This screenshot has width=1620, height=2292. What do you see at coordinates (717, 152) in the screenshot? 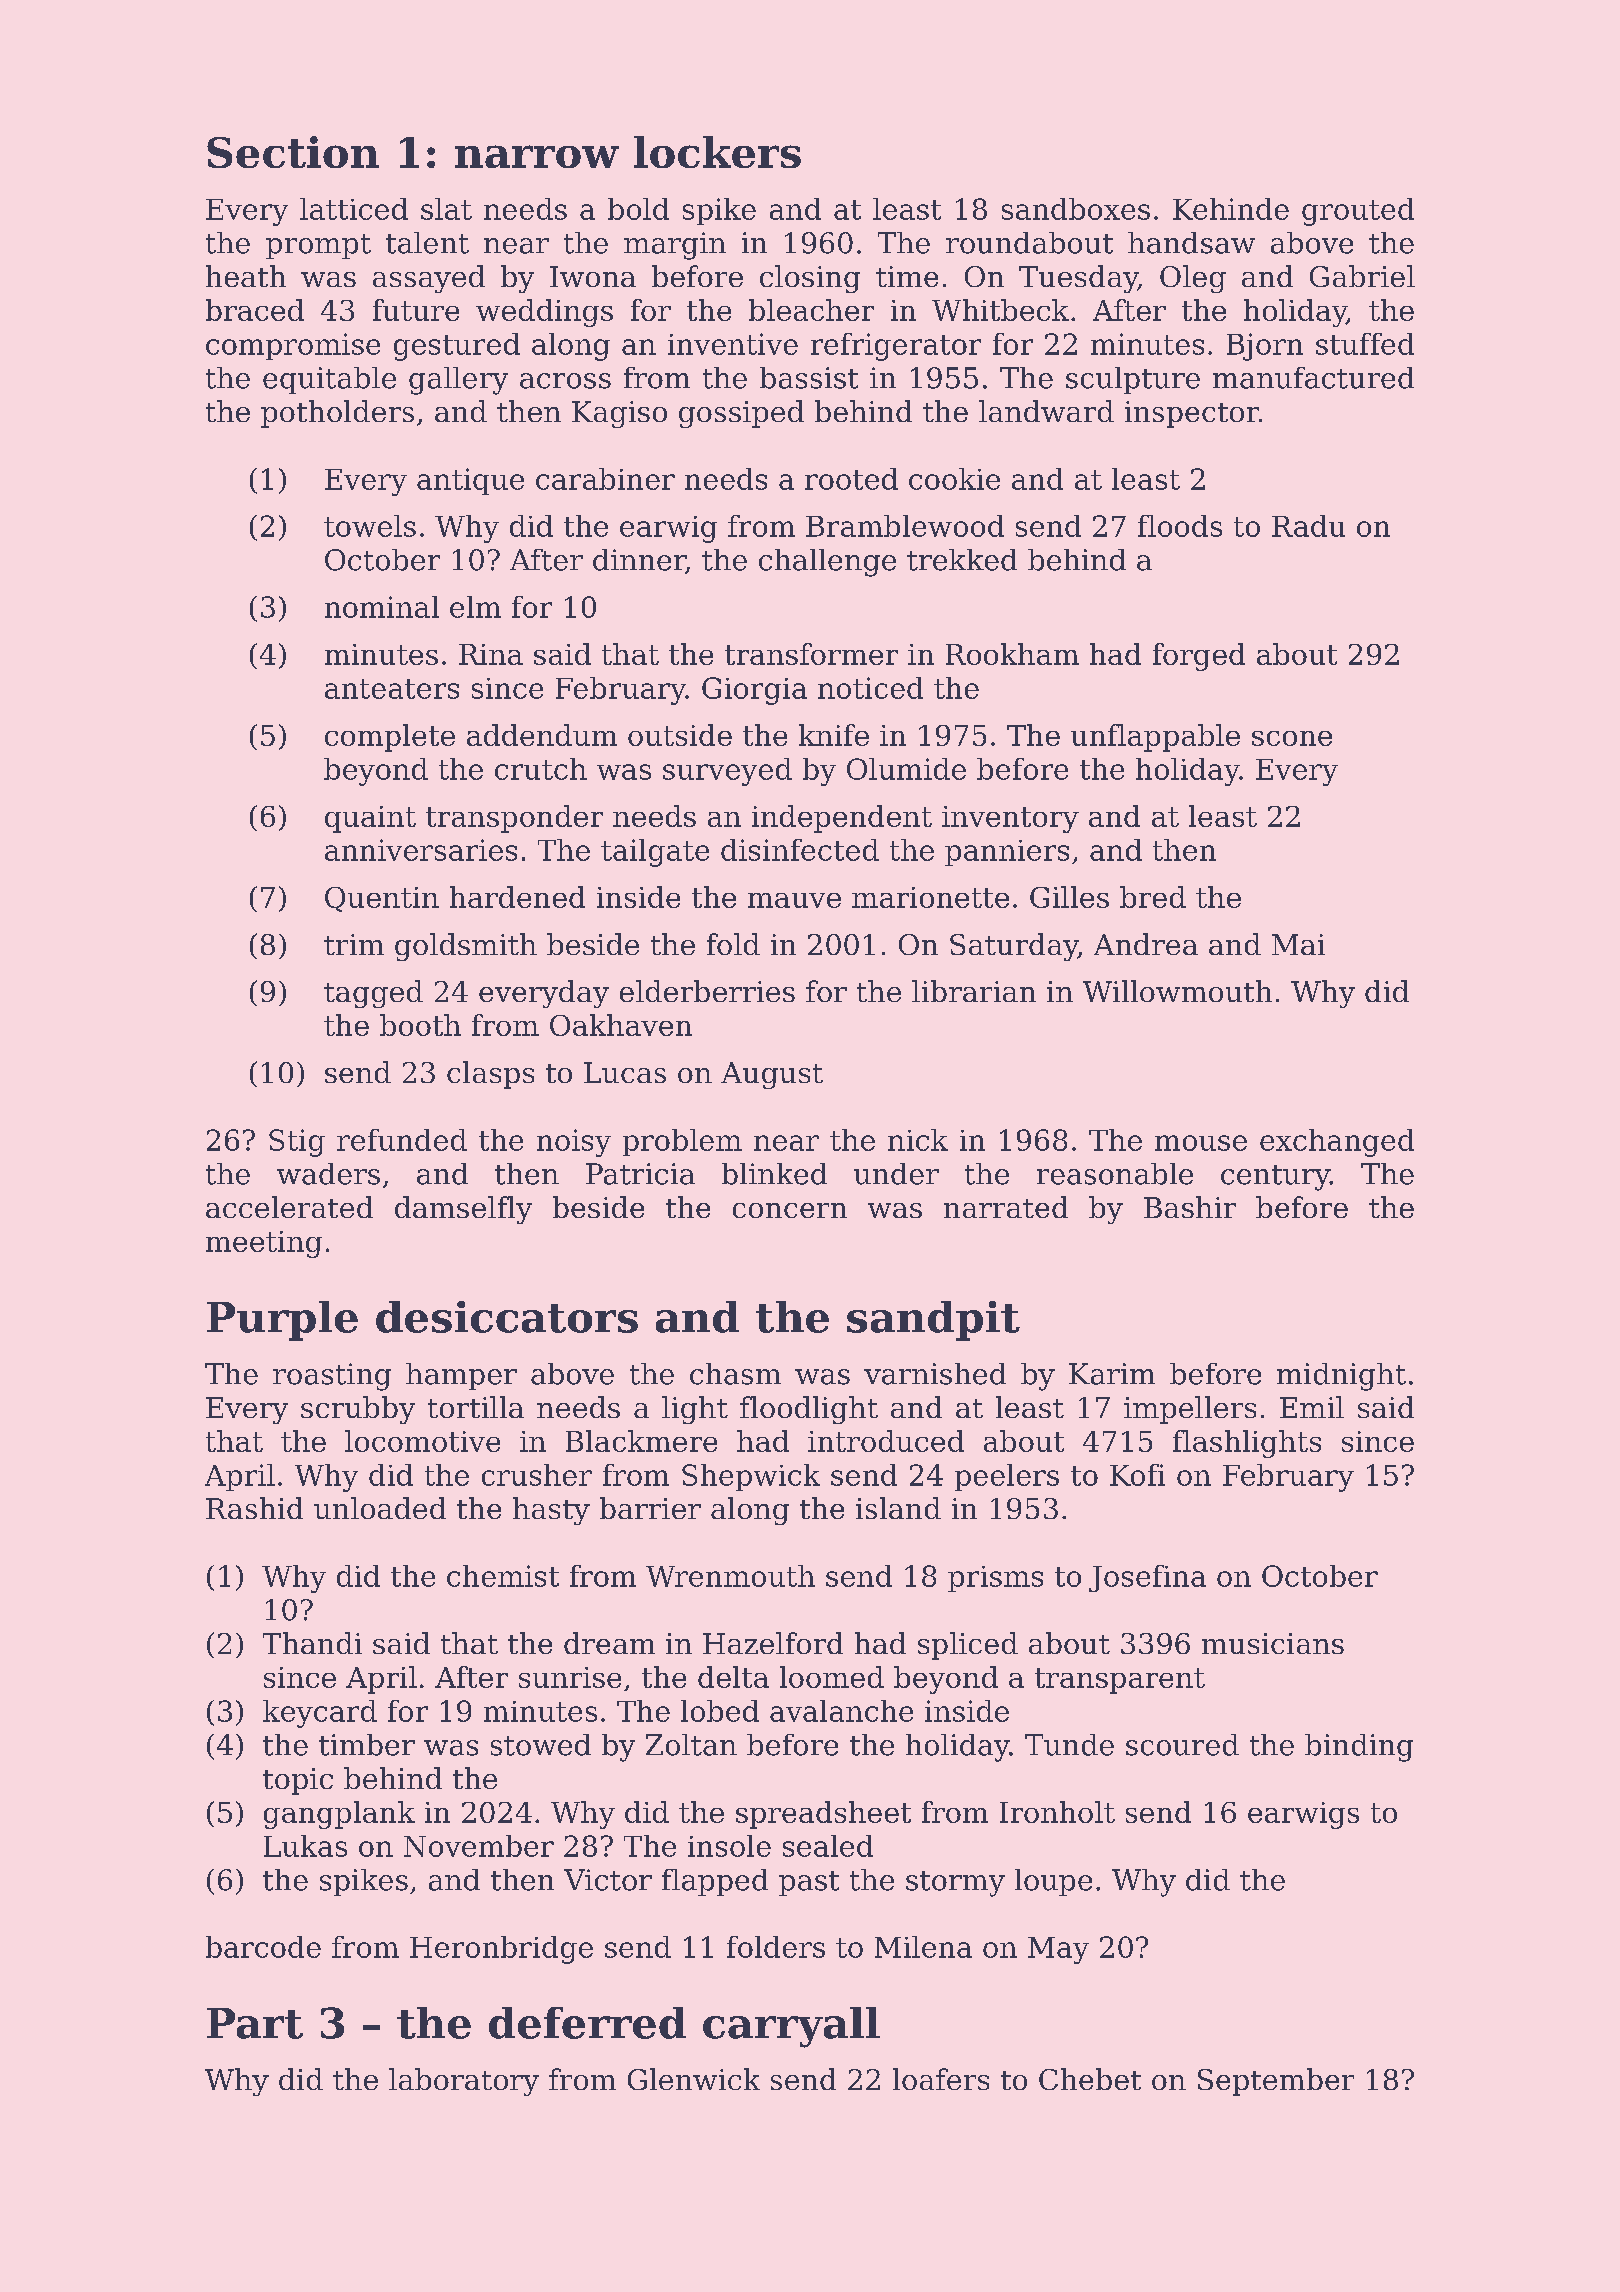
I see `lockers` at bounding box center [717, 152].
